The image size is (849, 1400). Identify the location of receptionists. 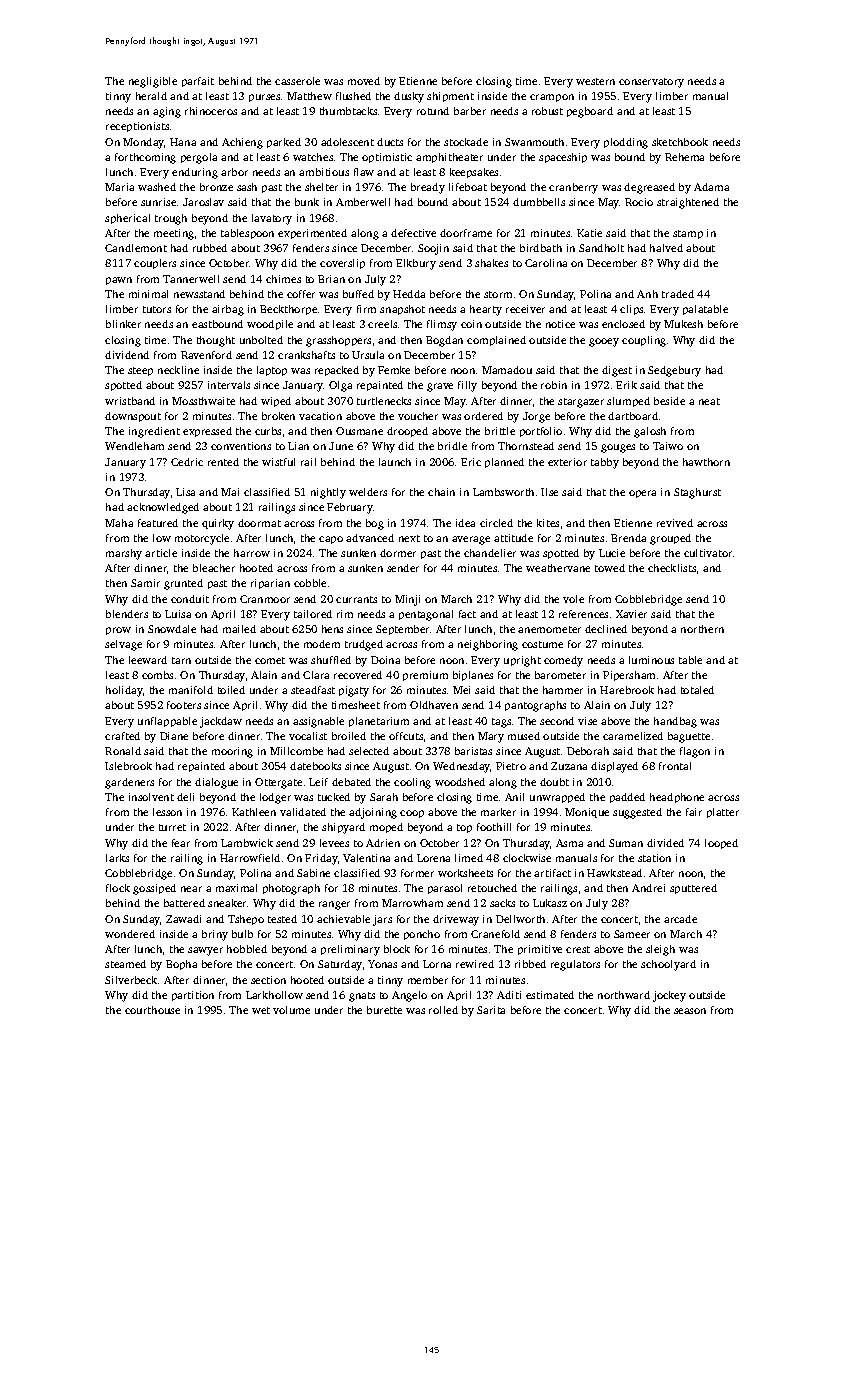
(137, 127).
